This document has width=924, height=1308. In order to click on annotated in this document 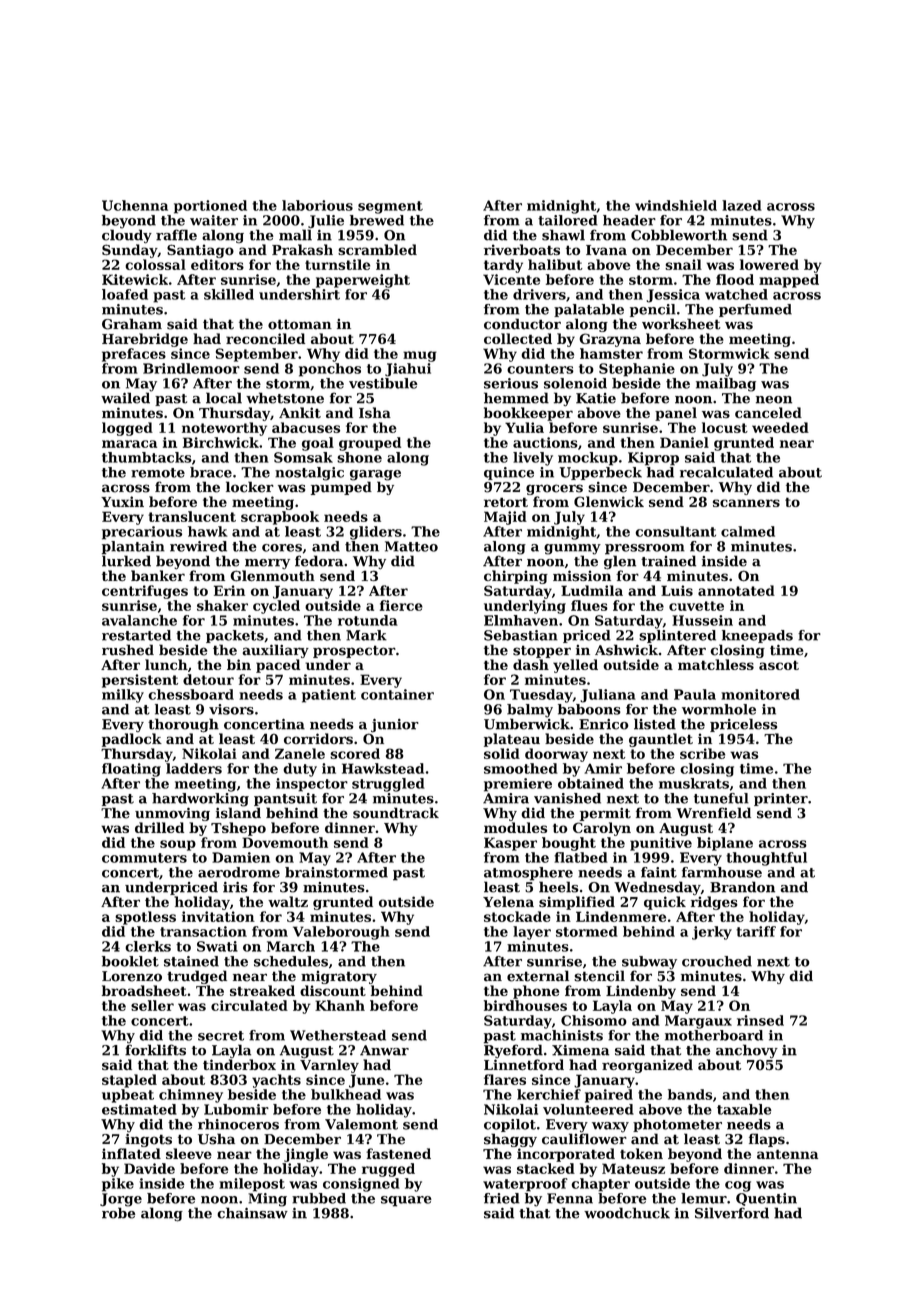, I will do `click(736, 590)`.
